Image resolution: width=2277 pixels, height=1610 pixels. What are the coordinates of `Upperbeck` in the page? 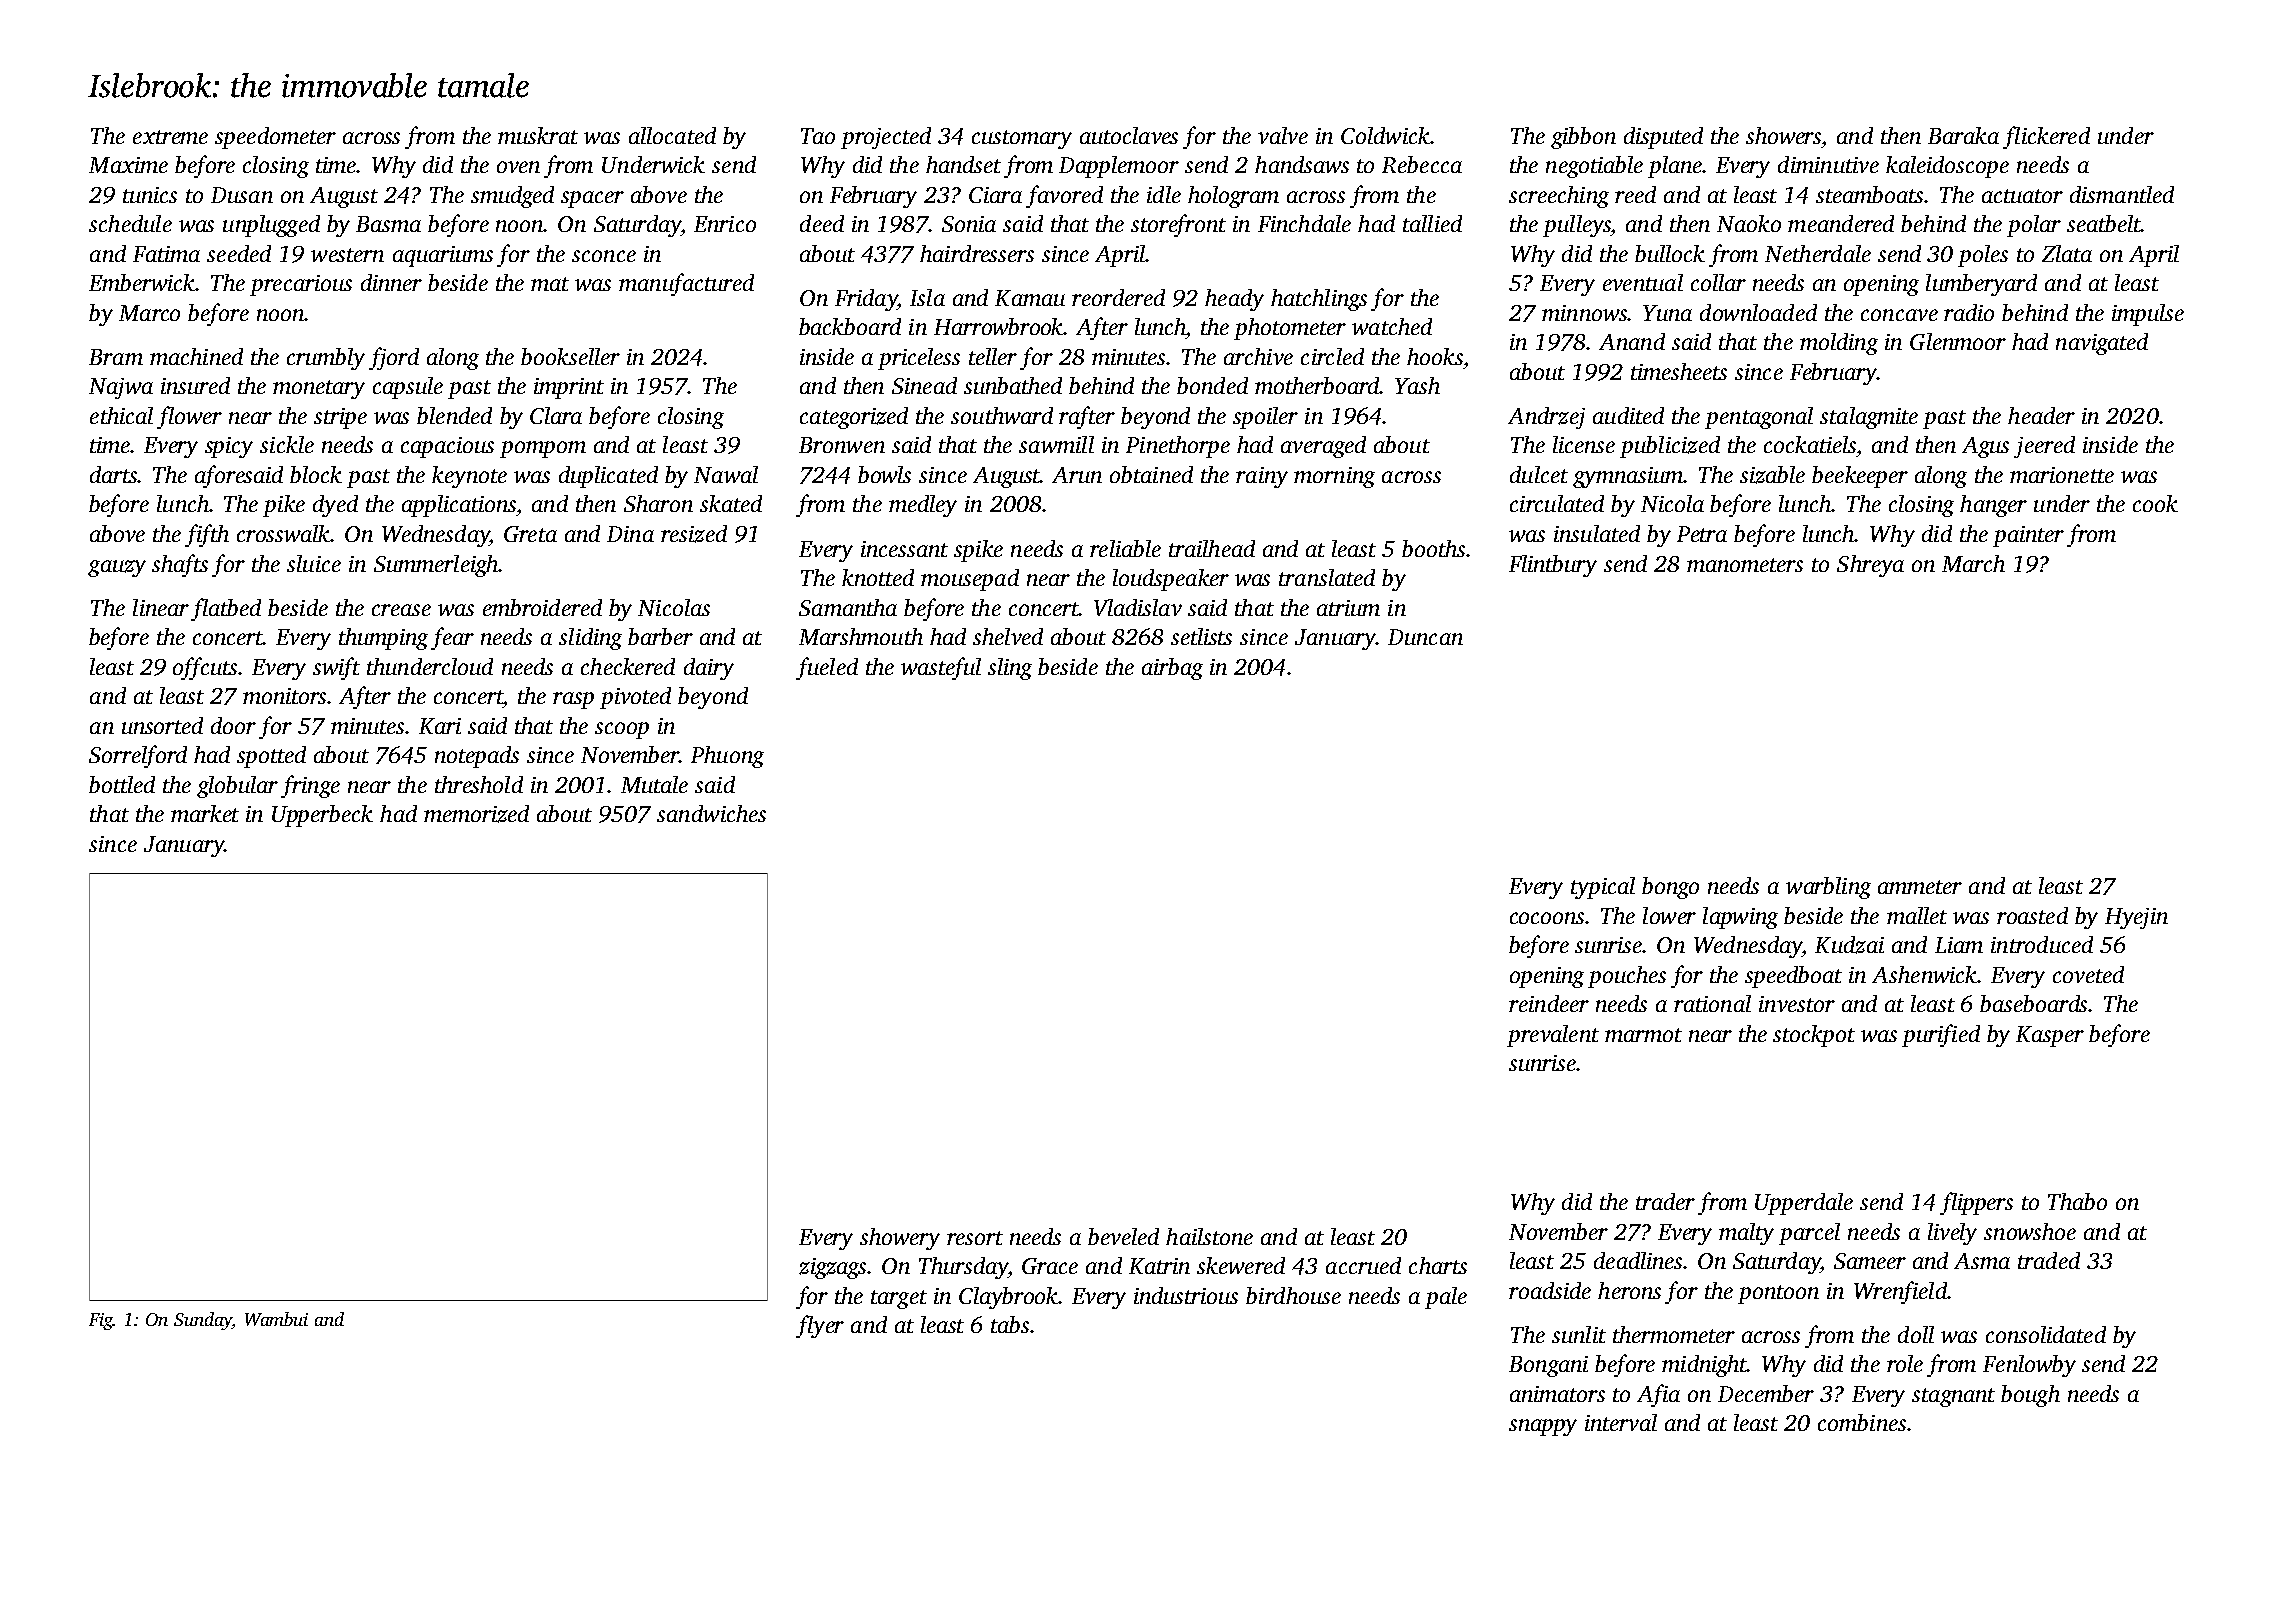 It's located at (322, 816).
